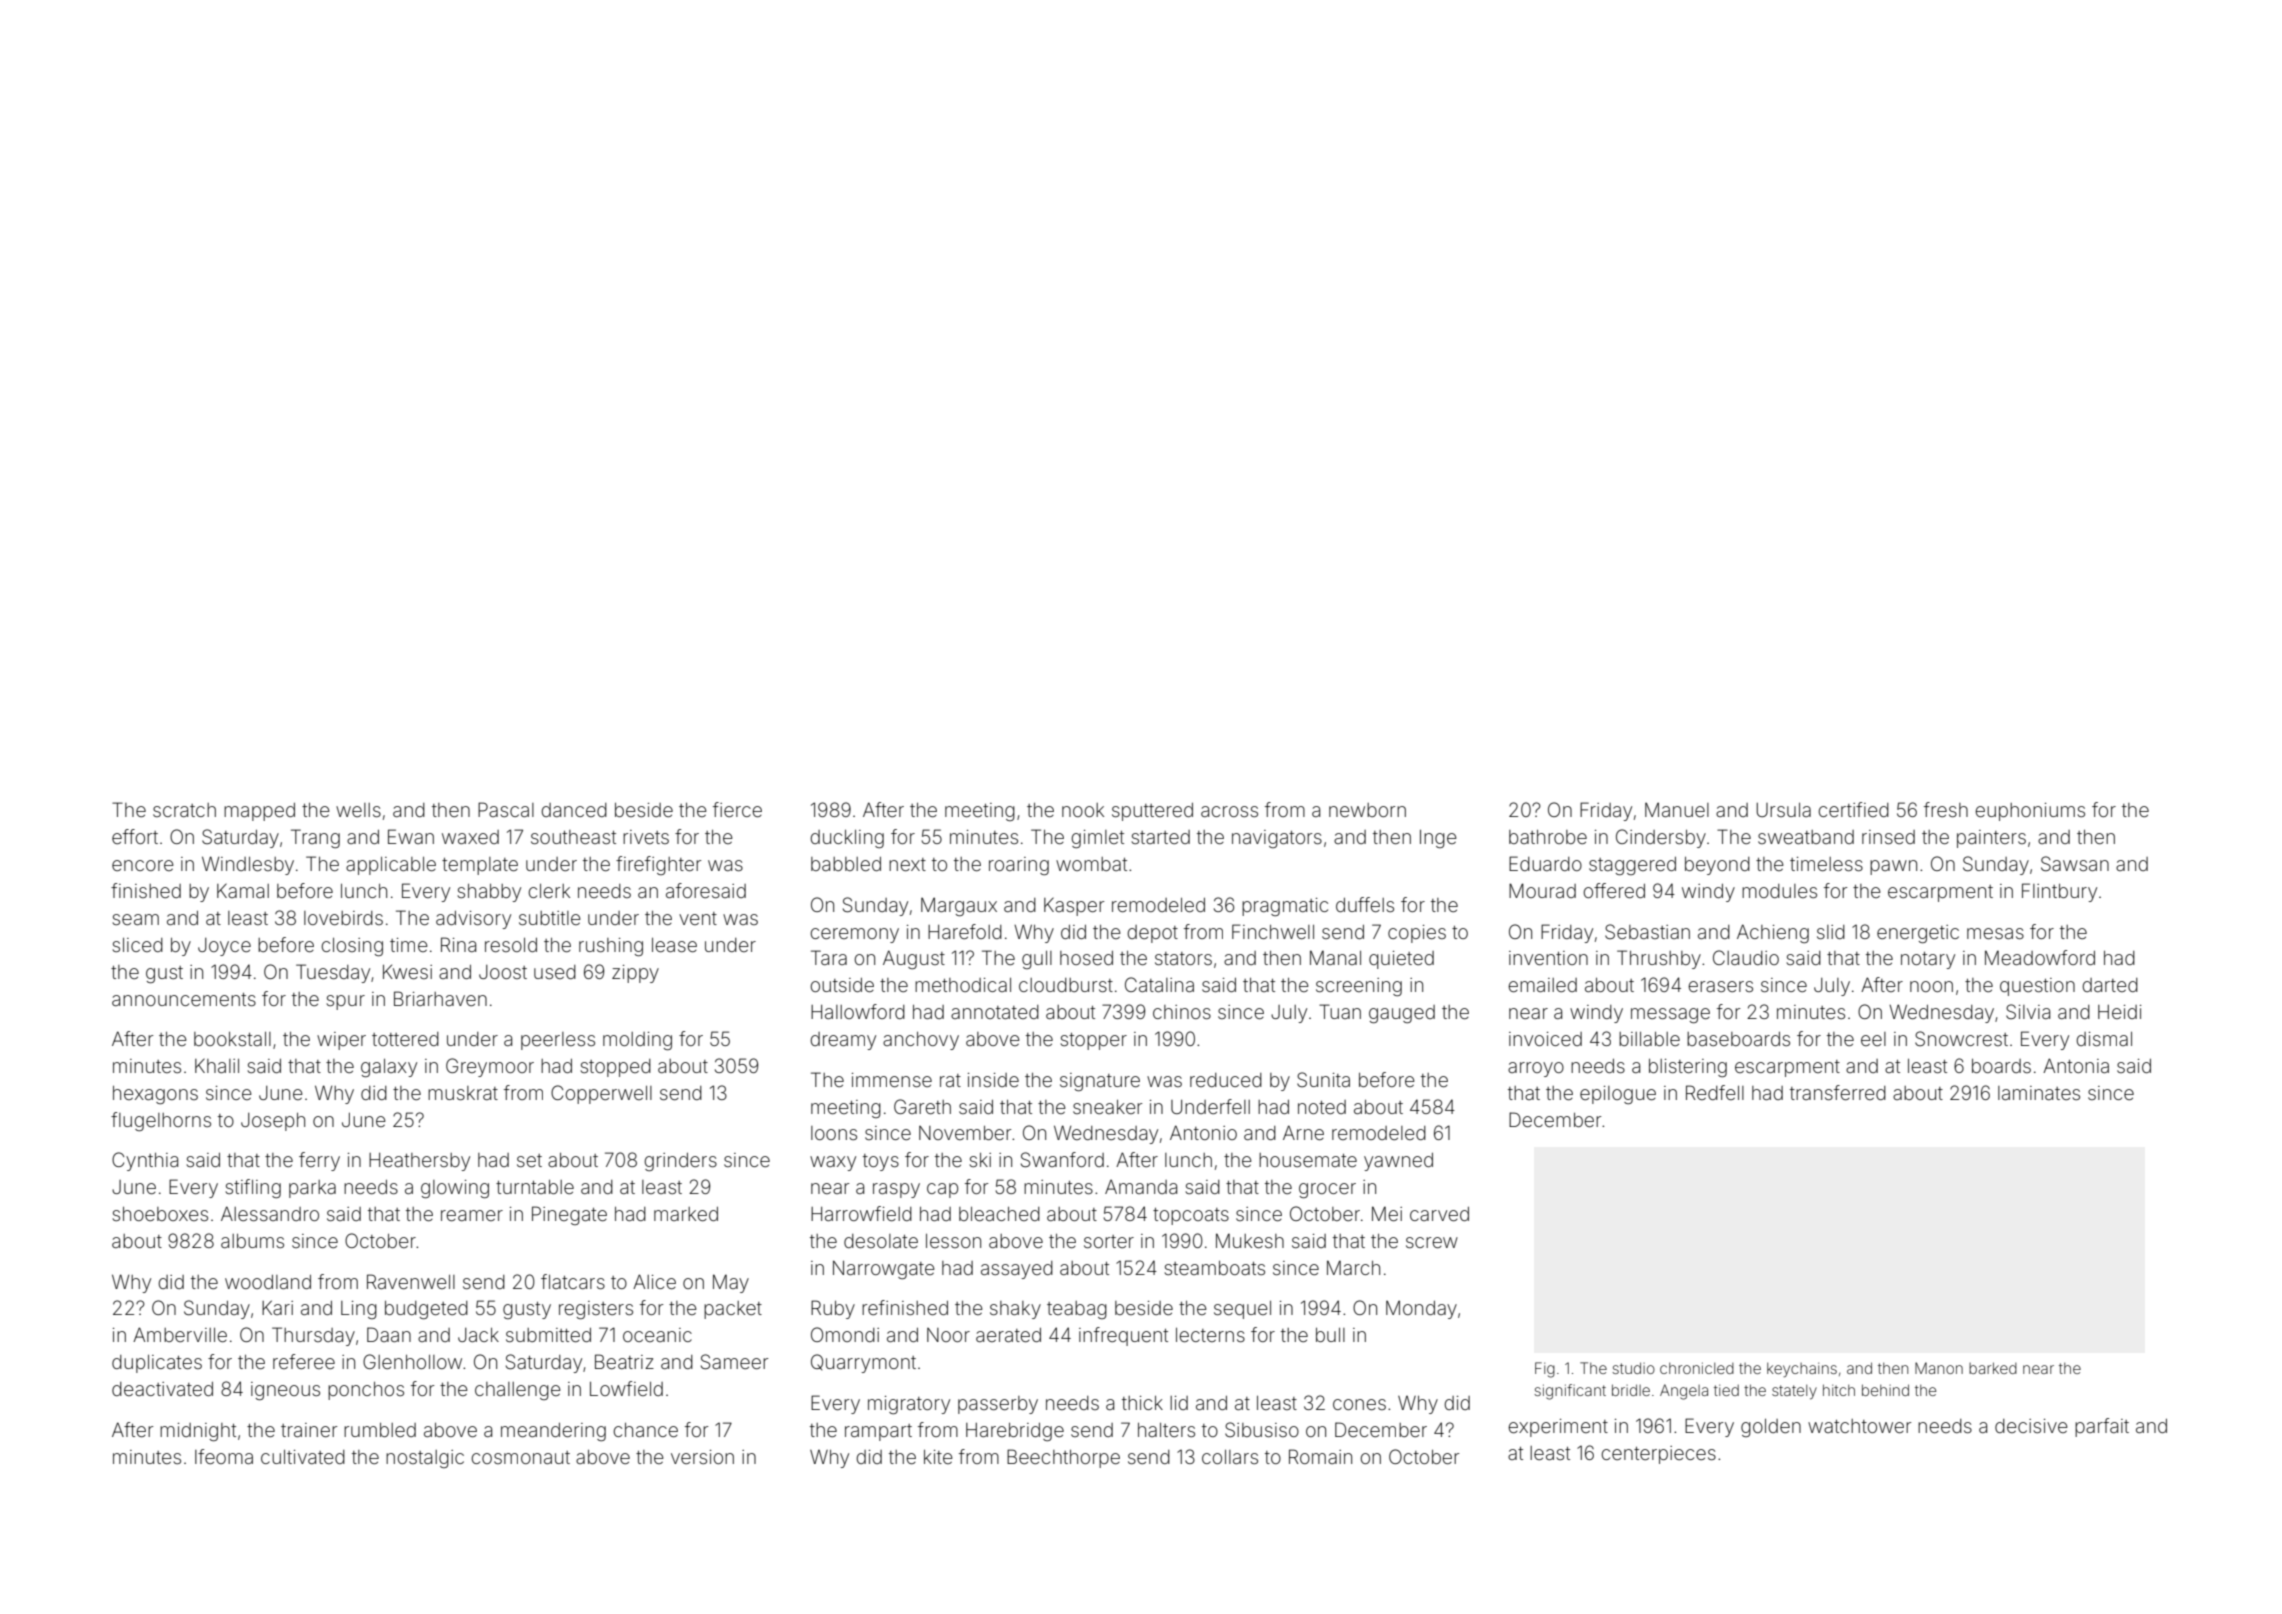 The width and height of the page is (2282, 1614). What do you see at coordinates (2039, 1093) in the page?
I see `laminates` at bounding box center [2039, 1093].
